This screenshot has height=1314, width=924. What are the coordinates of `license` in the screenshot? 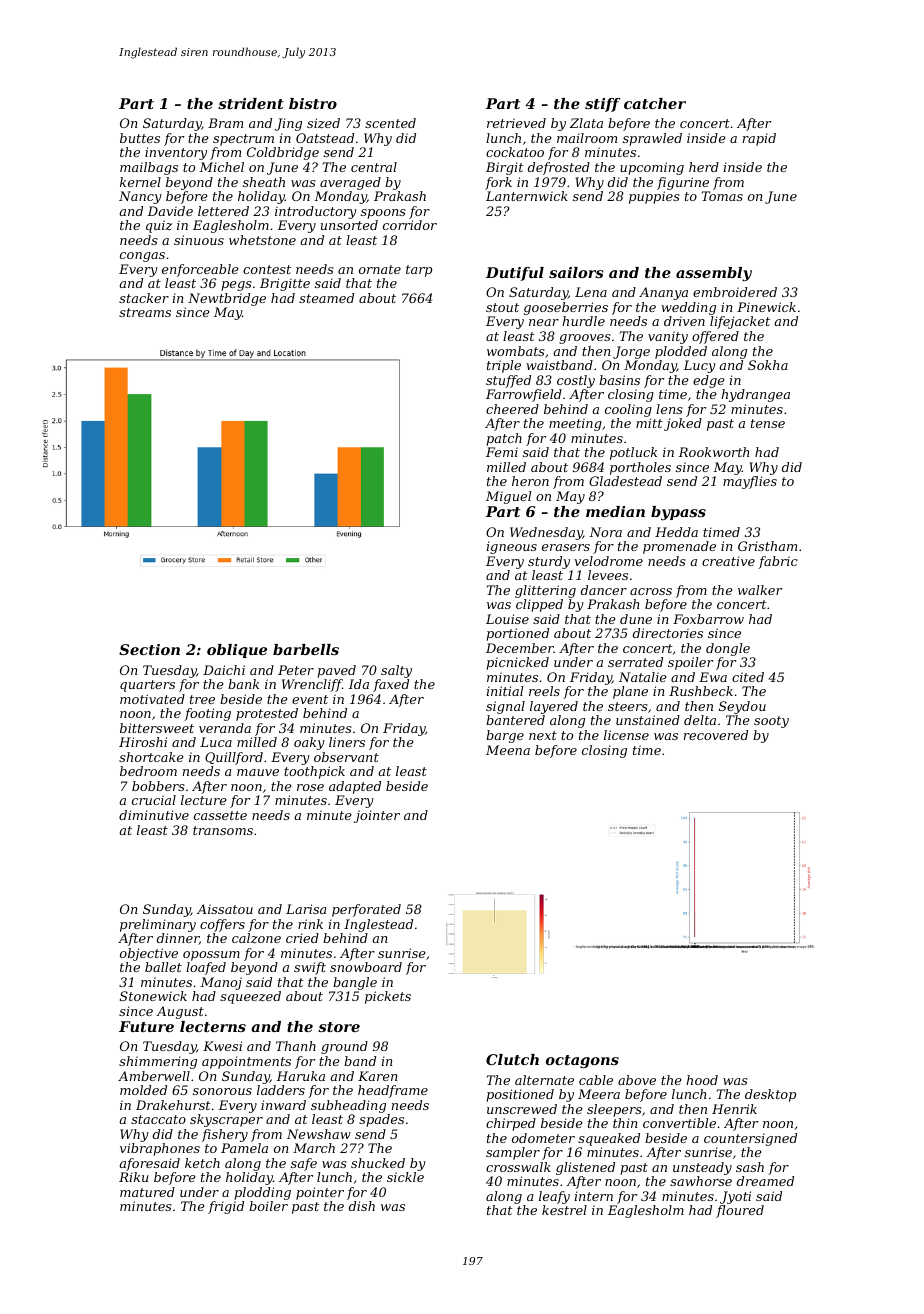 It's located at (626, 735).
